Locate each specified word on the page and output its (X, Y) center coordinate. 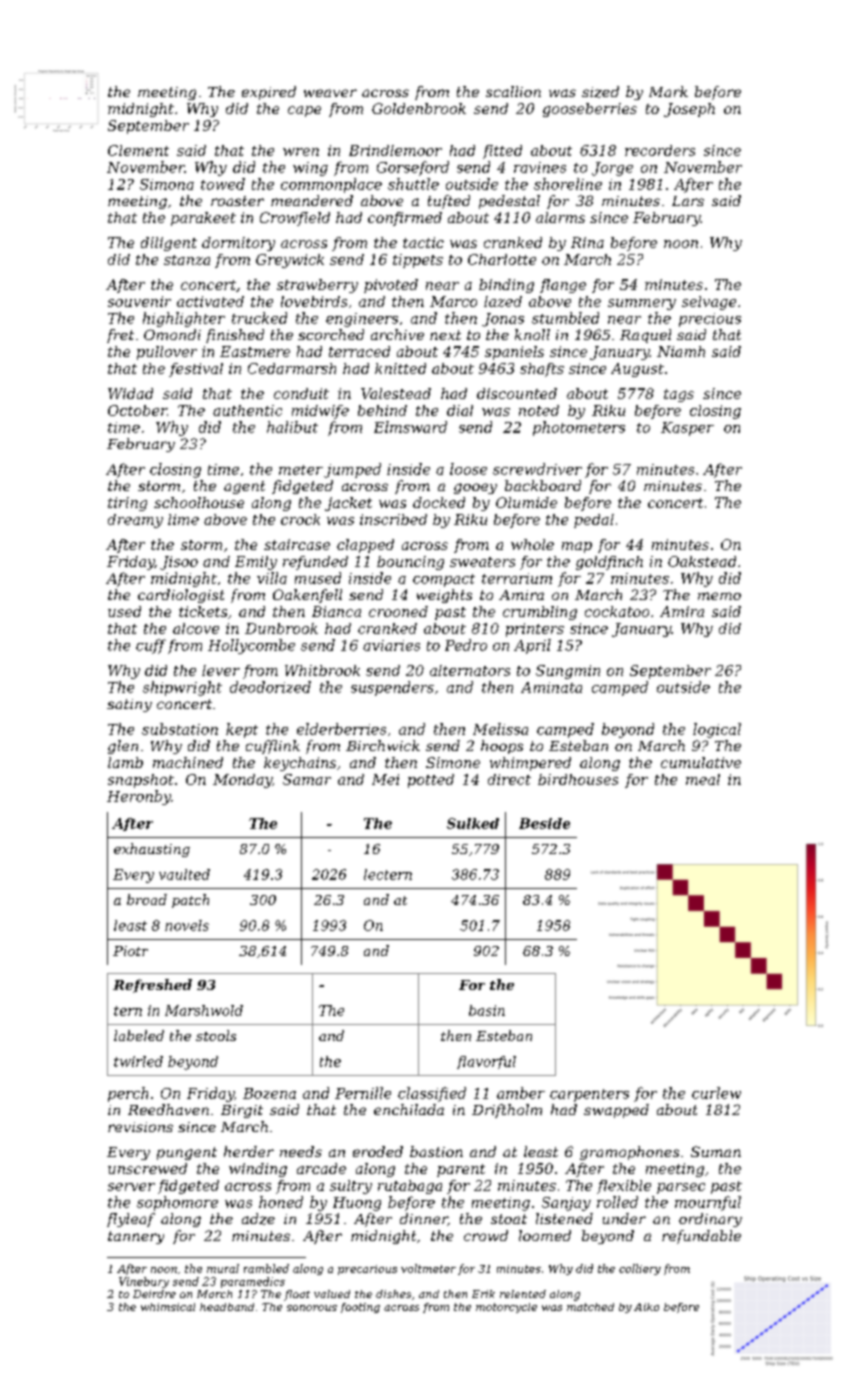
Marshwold (204, 1010)
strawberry (317, 286)
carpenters (589, 1095)
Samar (307, 779)
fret (120, 336)
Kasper (687, 429)
